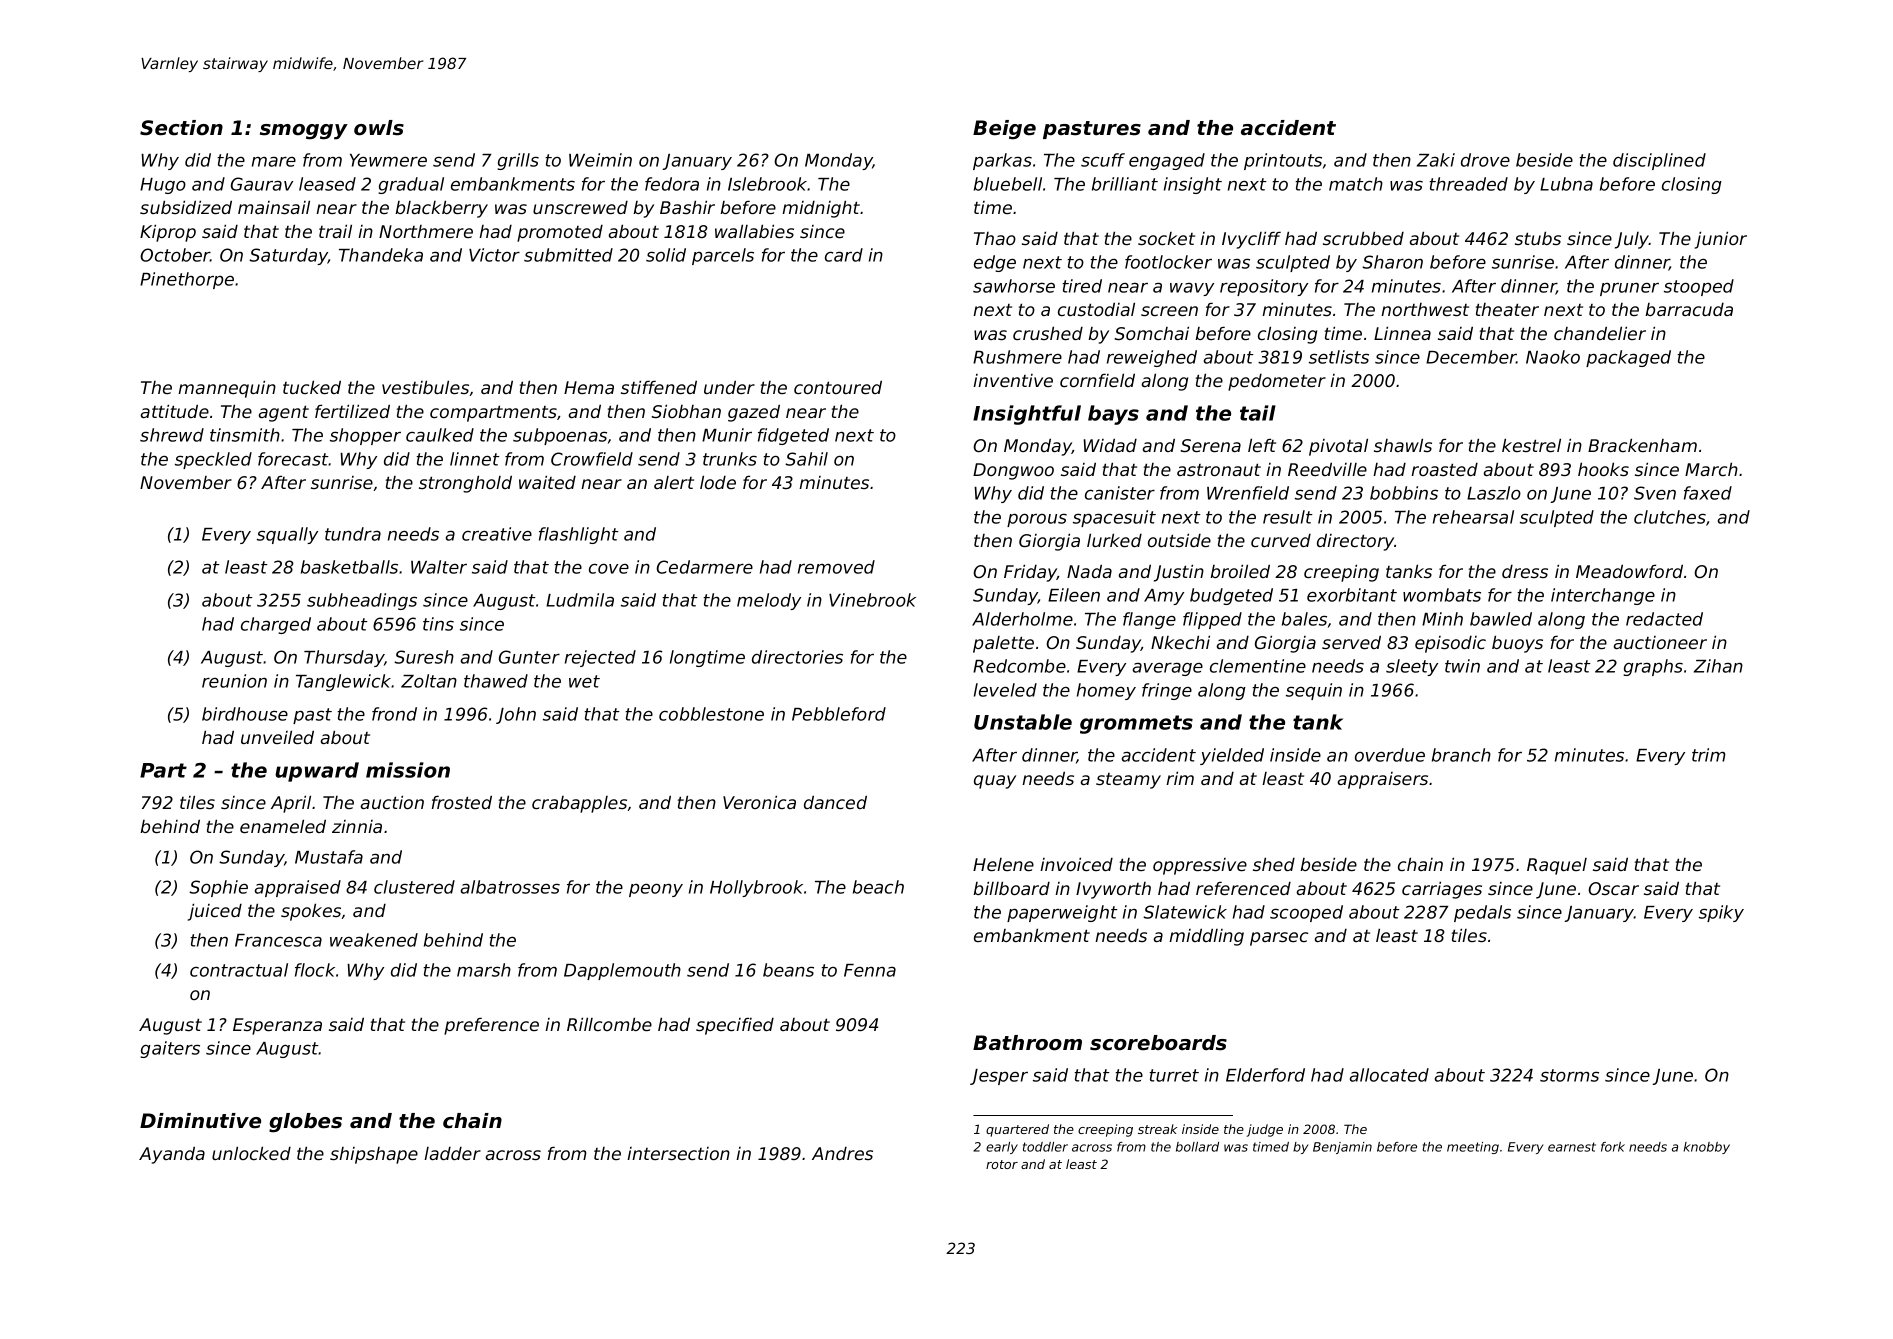  What do you see at coordinates (579, 535) in the document?
I see `flashlight` at bounding box center [579, 535].
